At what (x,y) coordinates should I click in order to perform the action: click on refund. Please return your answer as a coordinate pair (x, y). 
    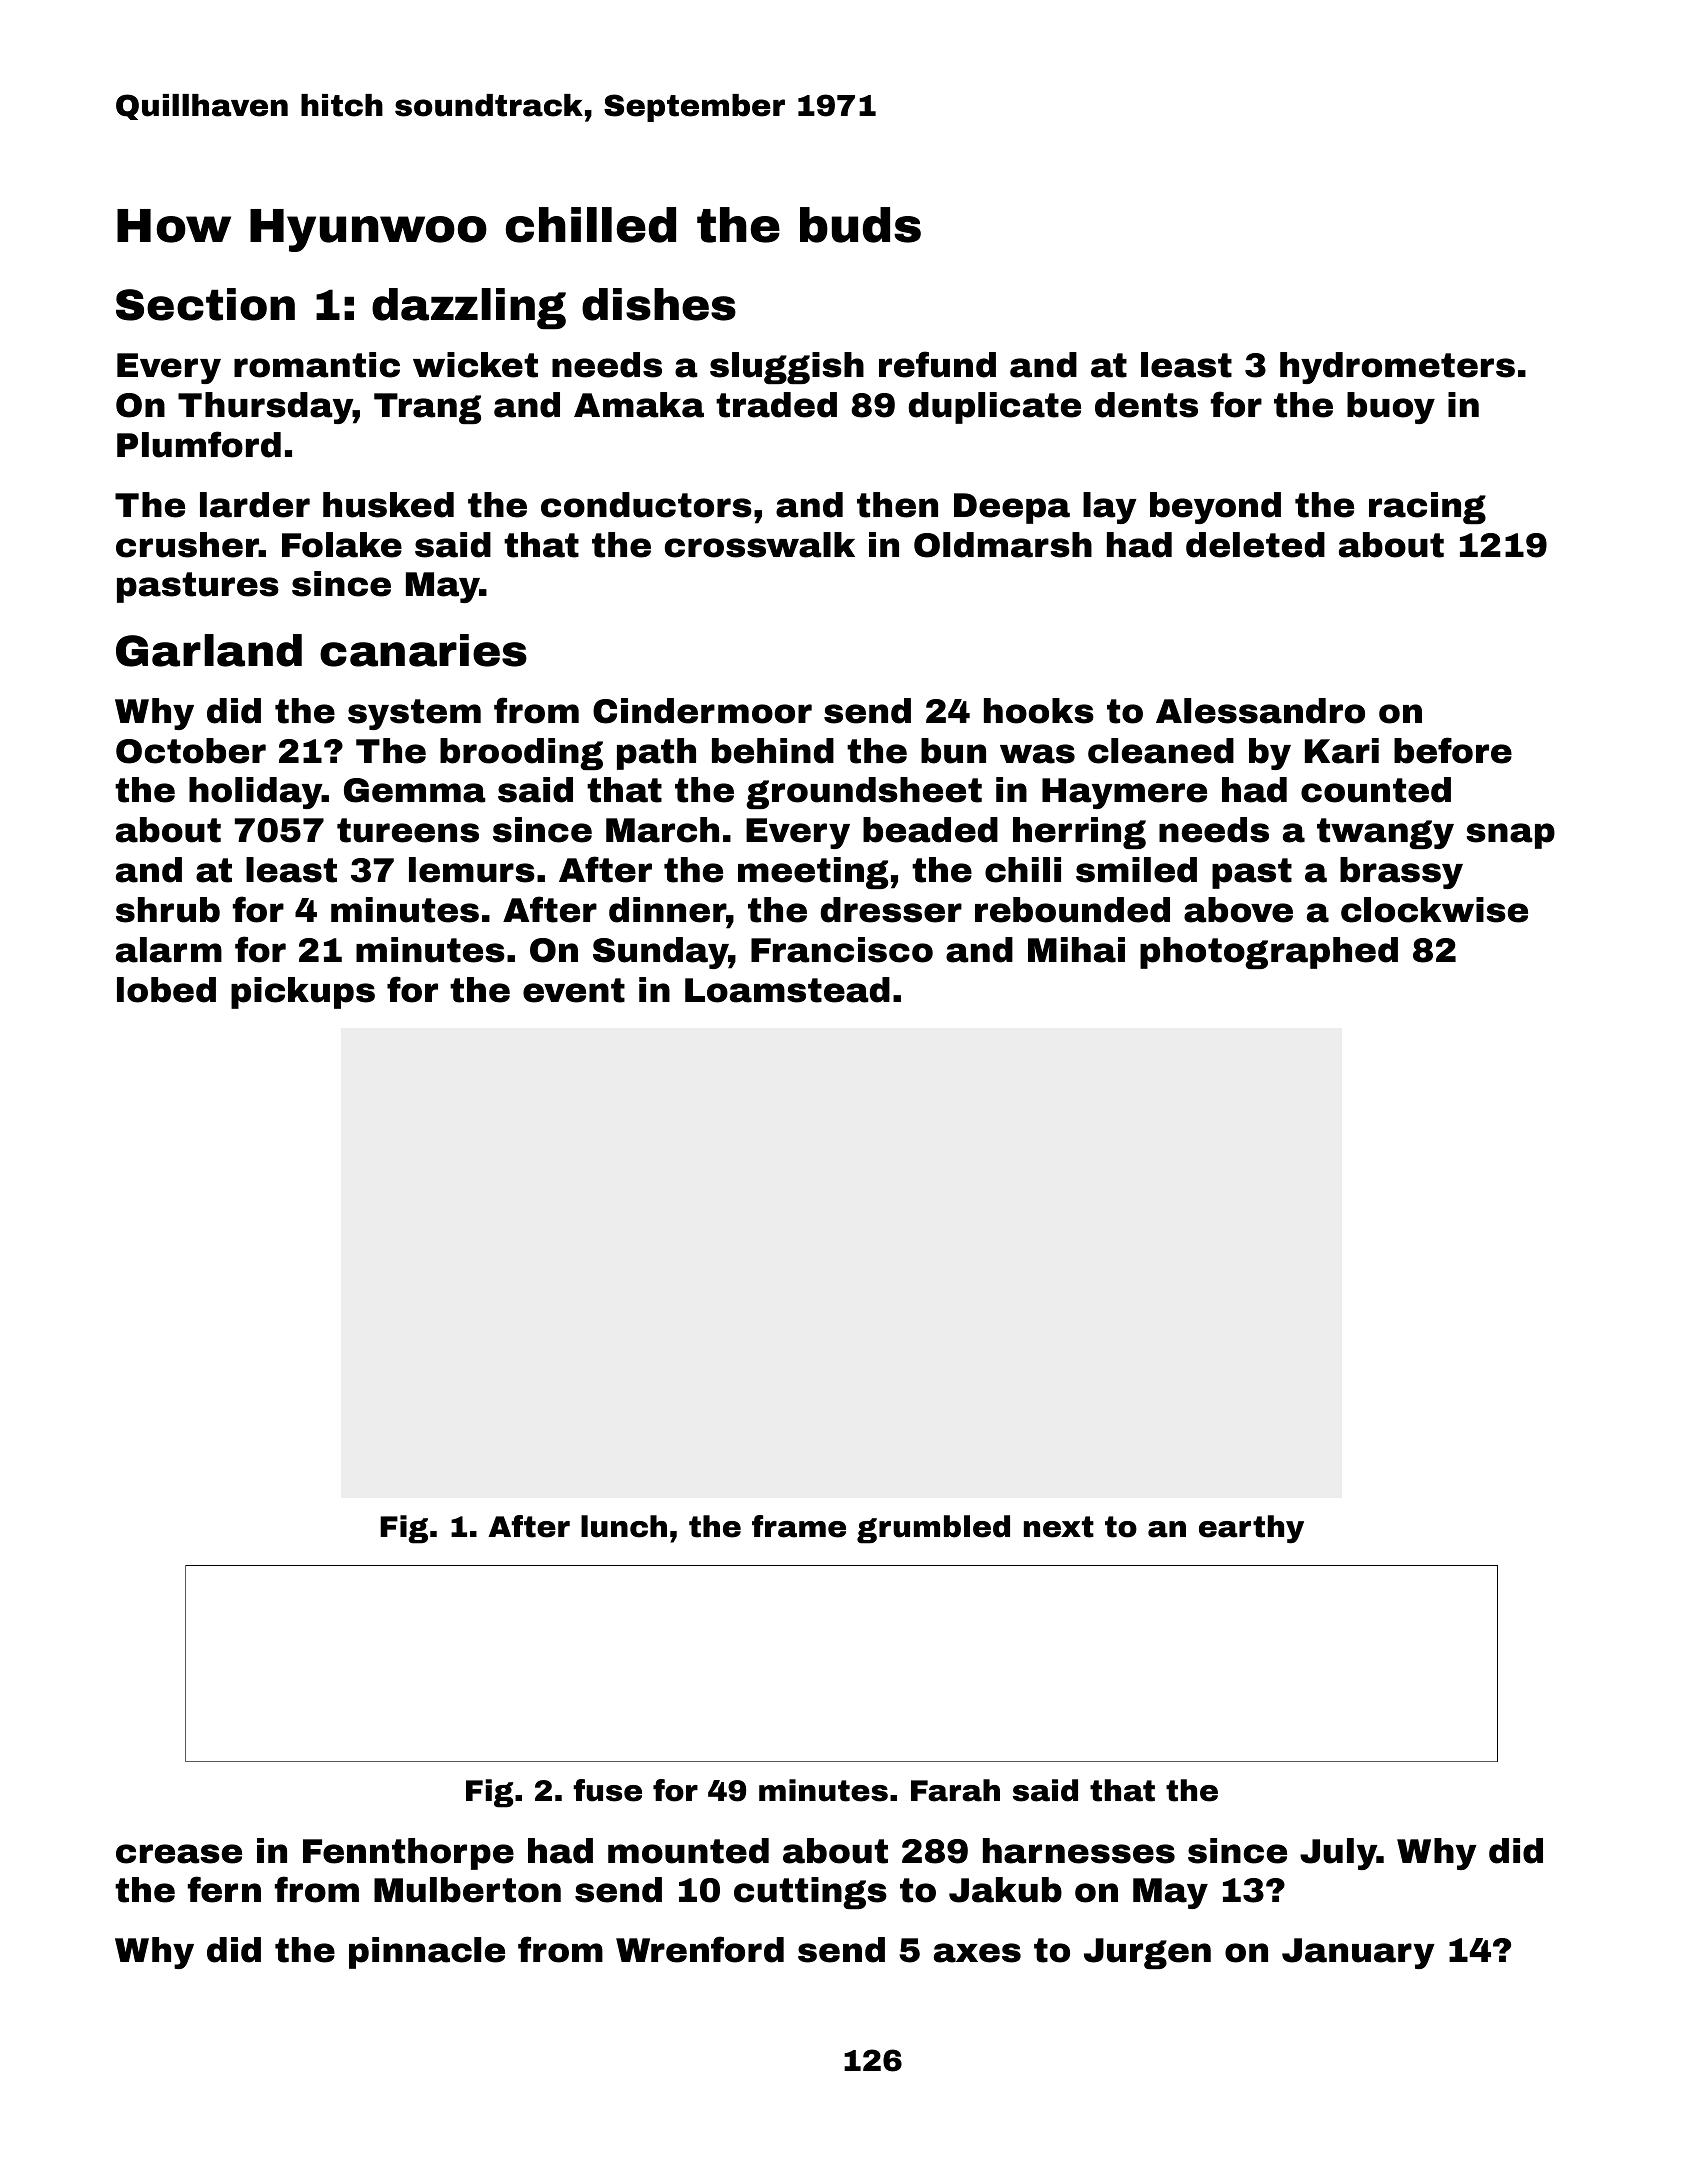
    Looking at the image, I should click on (937, 364).
